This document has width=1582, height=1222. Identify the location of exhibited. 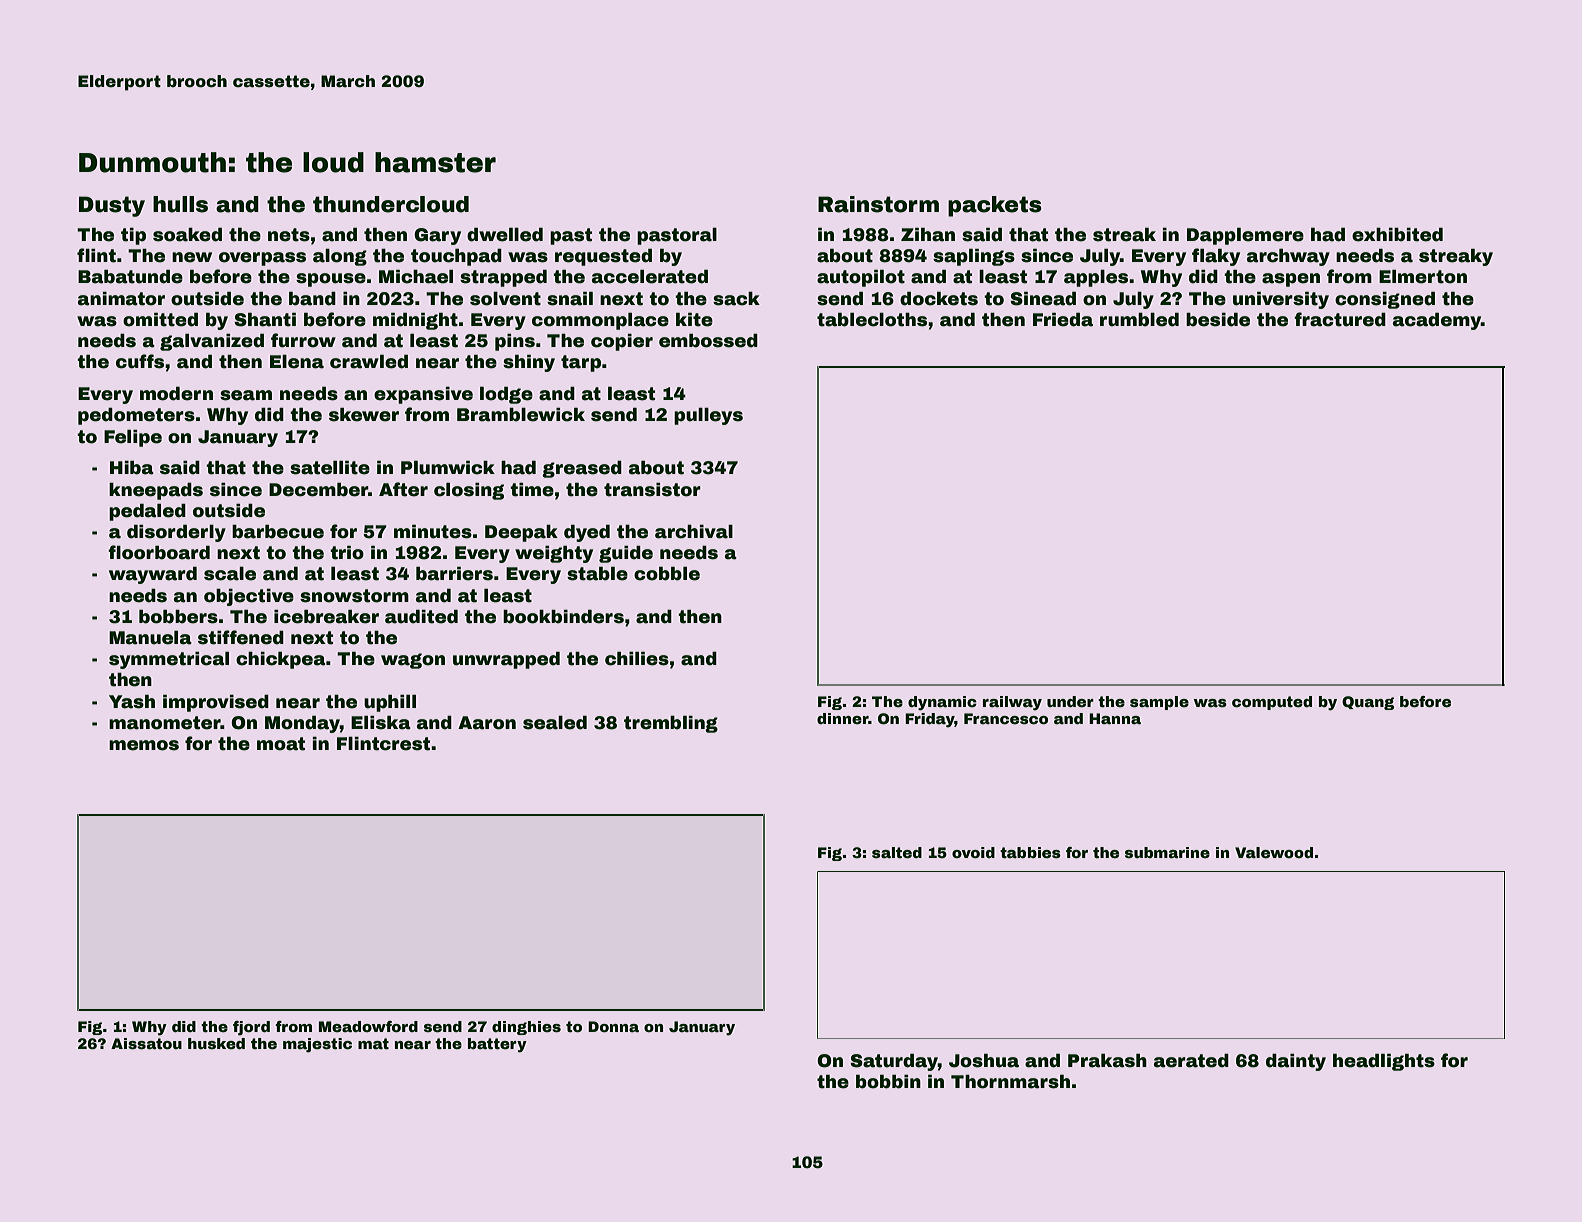
(1397, 235).
